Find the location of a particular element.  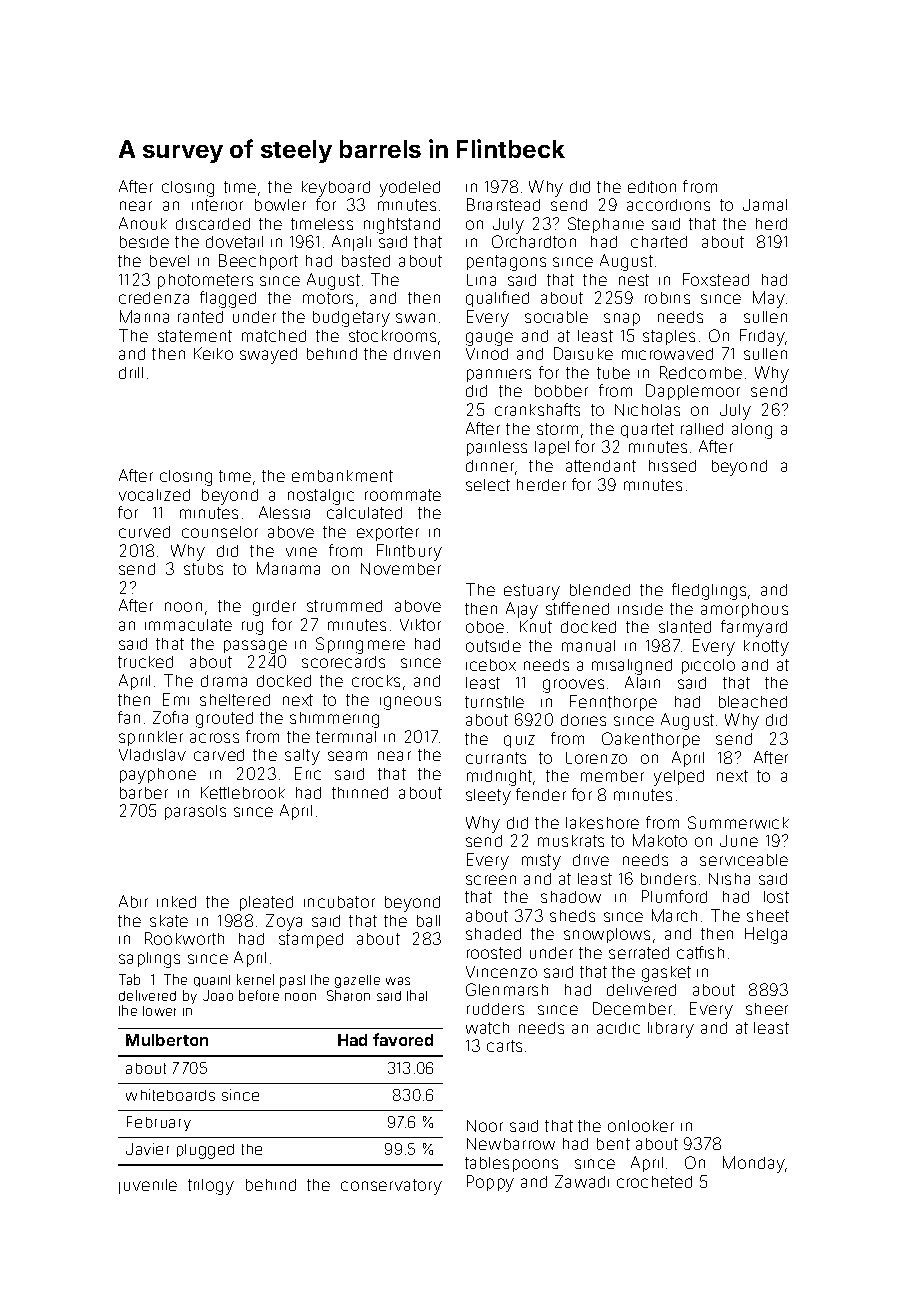

rudders is located at coordinates (495, 1009).
